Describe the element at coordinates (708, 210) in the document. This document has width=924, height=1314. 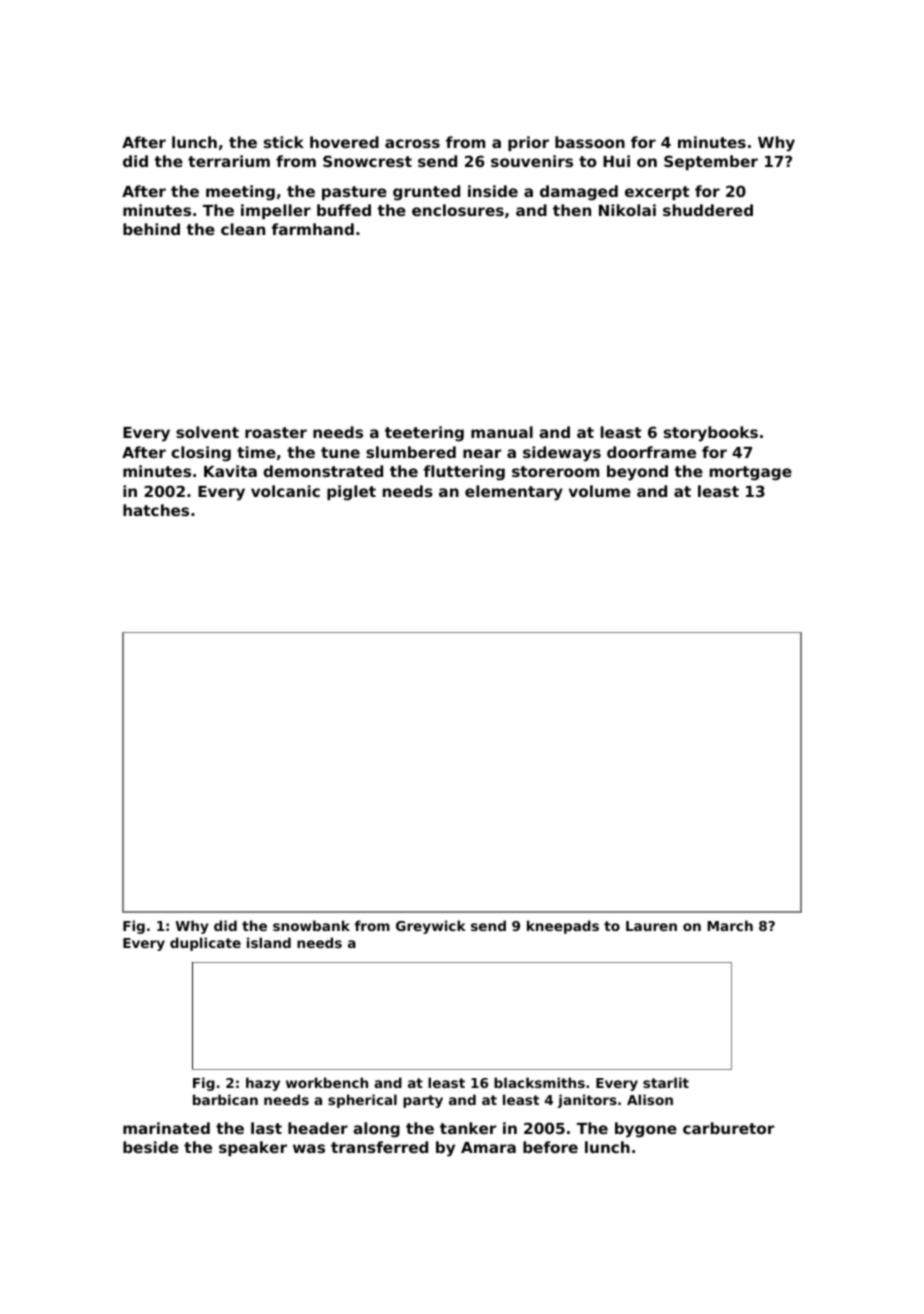
I see `shuddered` at that location.
